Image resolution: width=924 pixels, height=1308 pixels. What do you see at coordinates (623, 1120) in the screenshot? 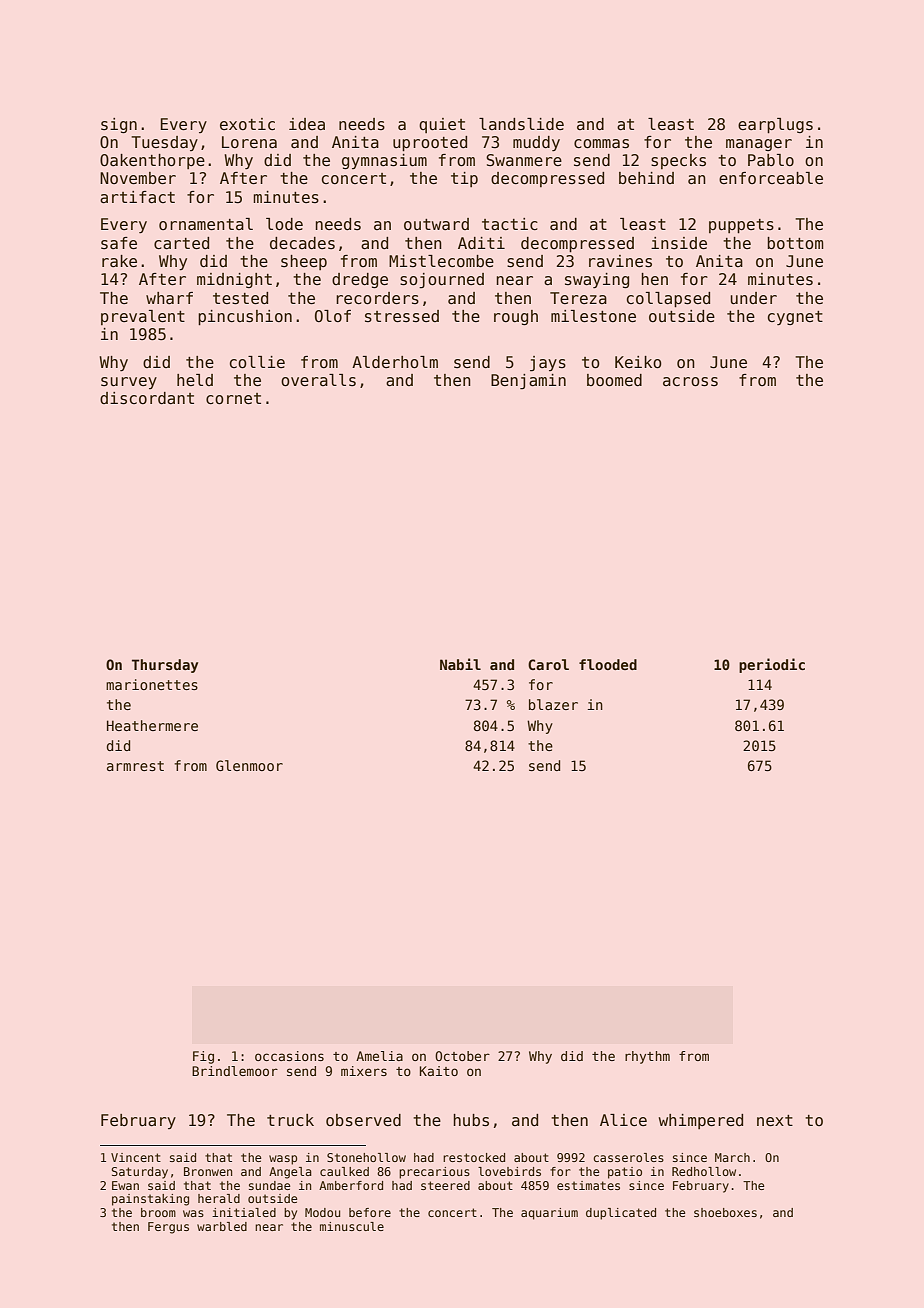
I see `Alice` at bounding box center [623, 1120].
